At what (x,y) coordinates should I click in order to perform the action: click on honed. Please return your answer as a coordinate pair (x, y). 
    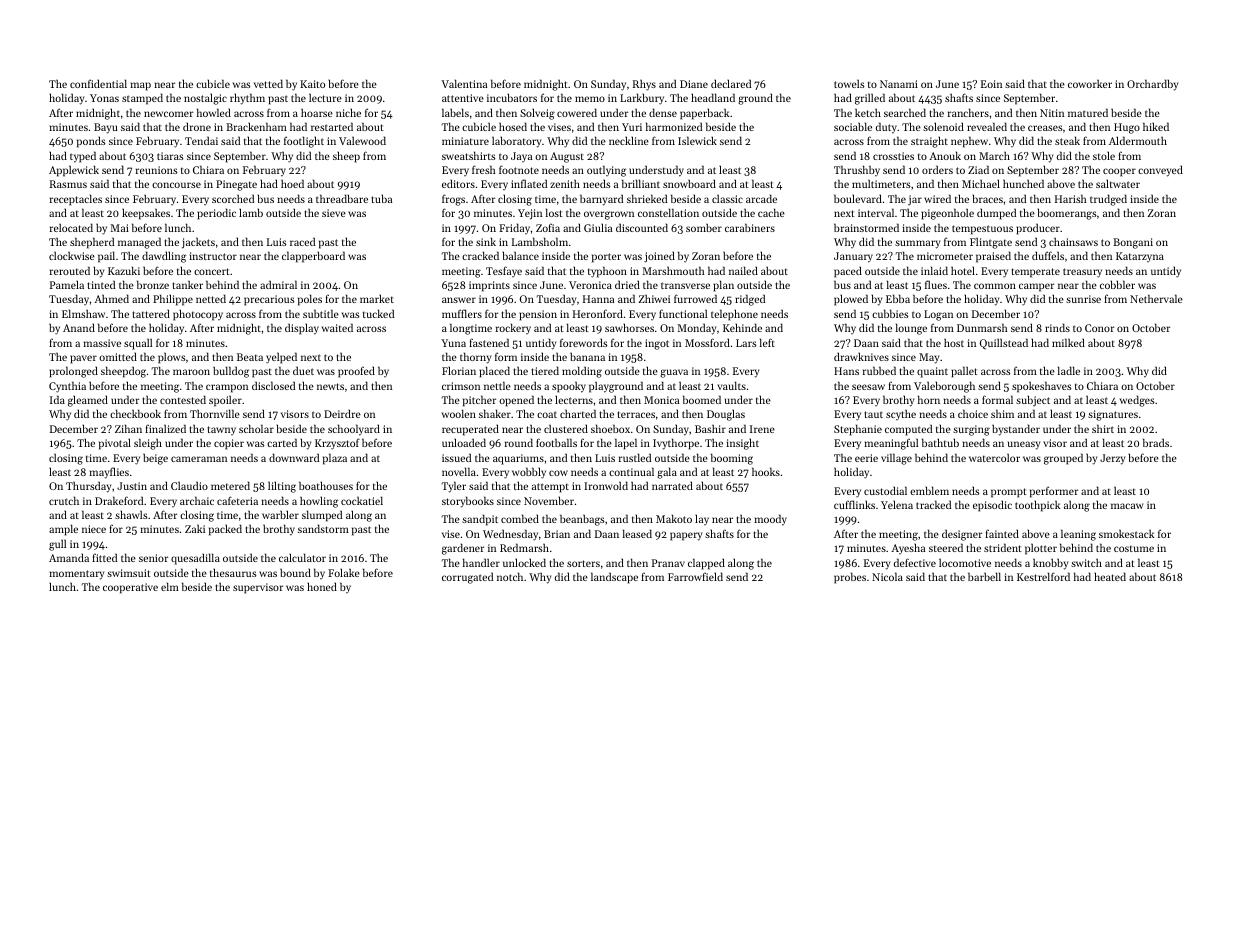
    Looking at the image, I should click on (322, 586).
